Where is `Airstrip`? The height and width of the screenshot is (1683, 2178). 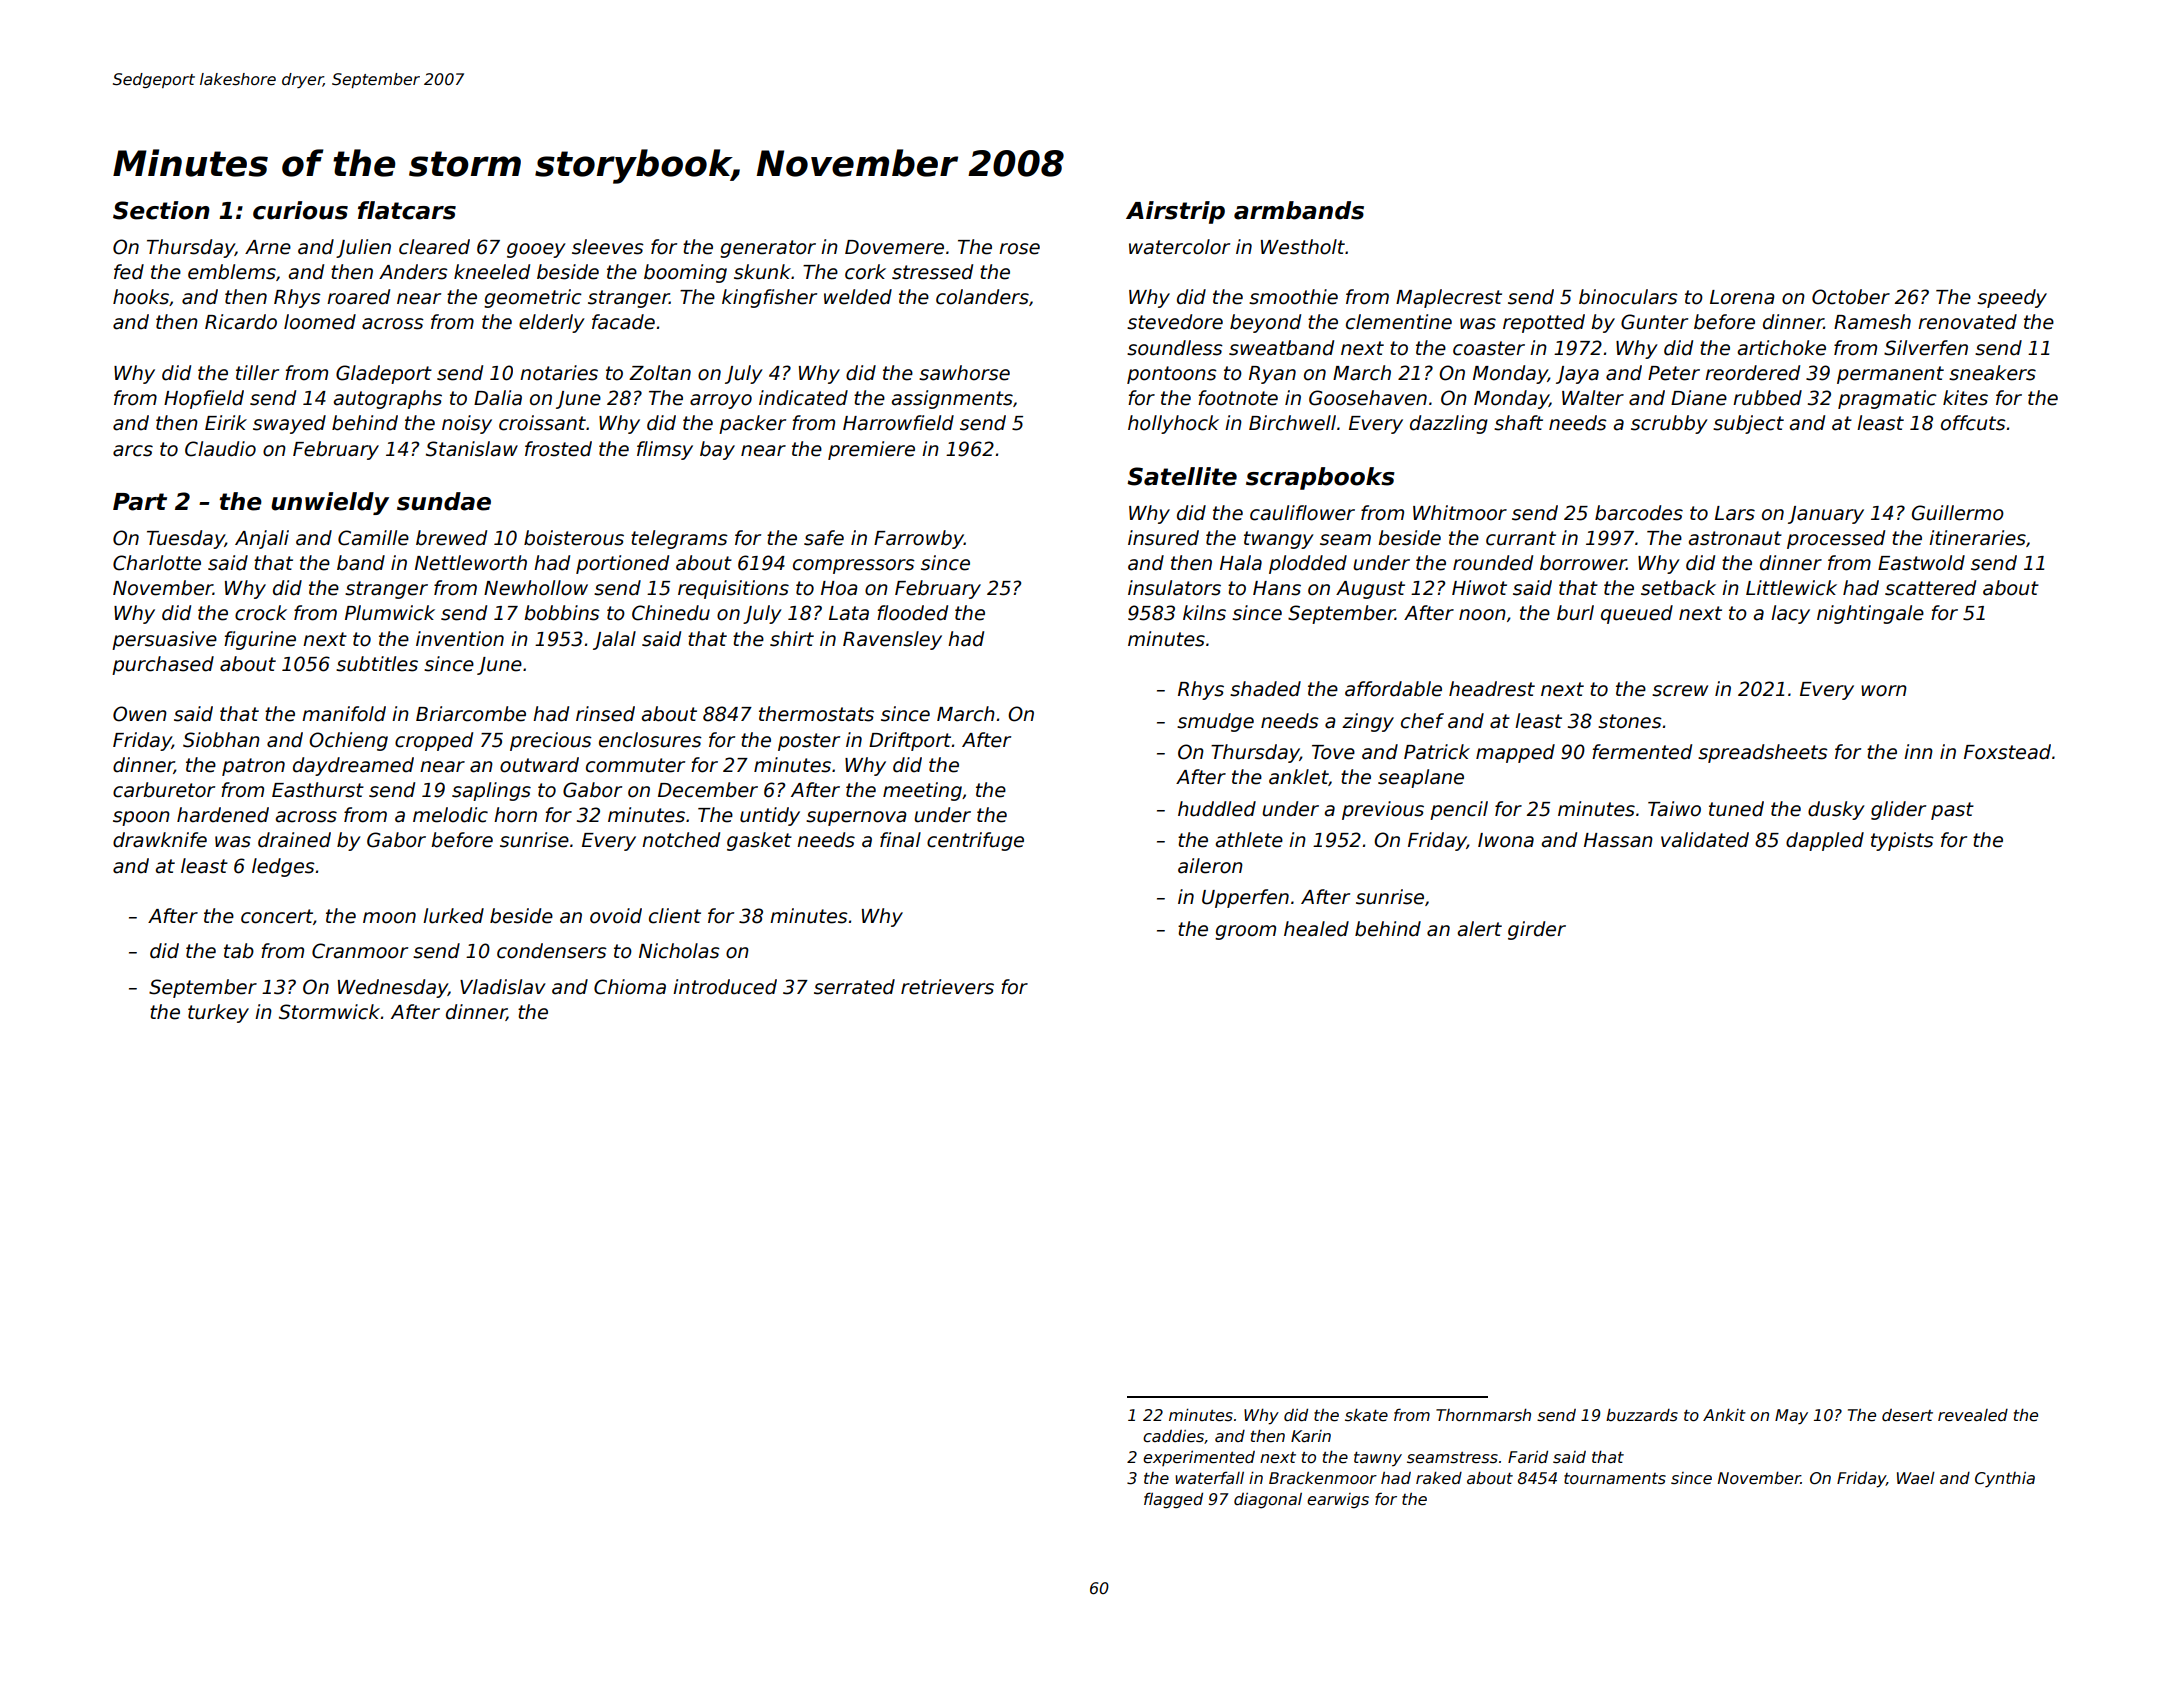
Airstrip is located at coordinates (1175, 212).
